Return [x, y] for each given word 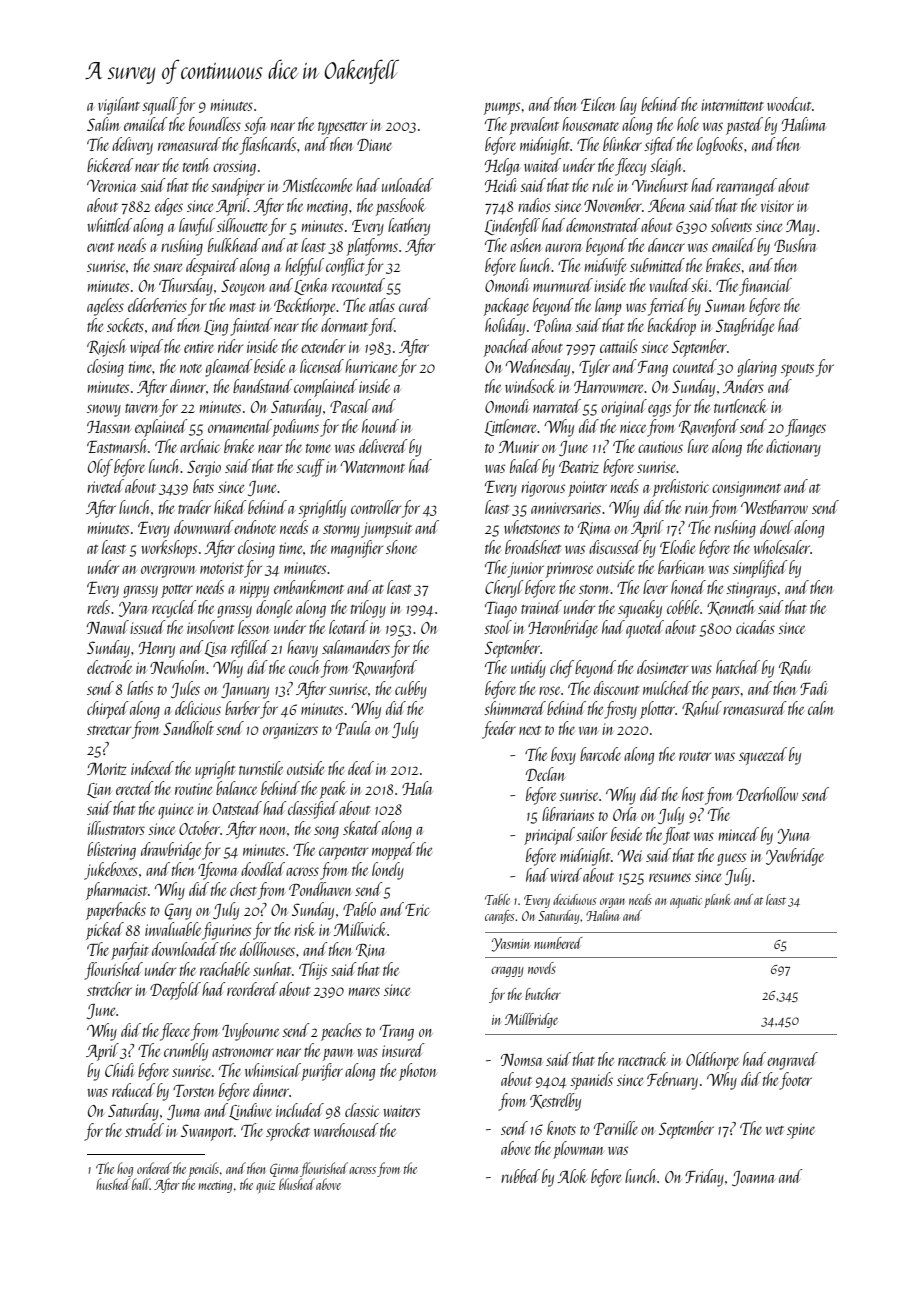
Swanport [207, 1132]
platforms [372, 247]
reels [98, 607]
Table [497, 899]
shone [401, 547]
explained [161, 428]
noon [273, 831]
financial [765, 287]
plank [717, 901]
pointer [587, 489]
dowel [776, 527]
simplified [760, 569]
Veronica [111, 185]
